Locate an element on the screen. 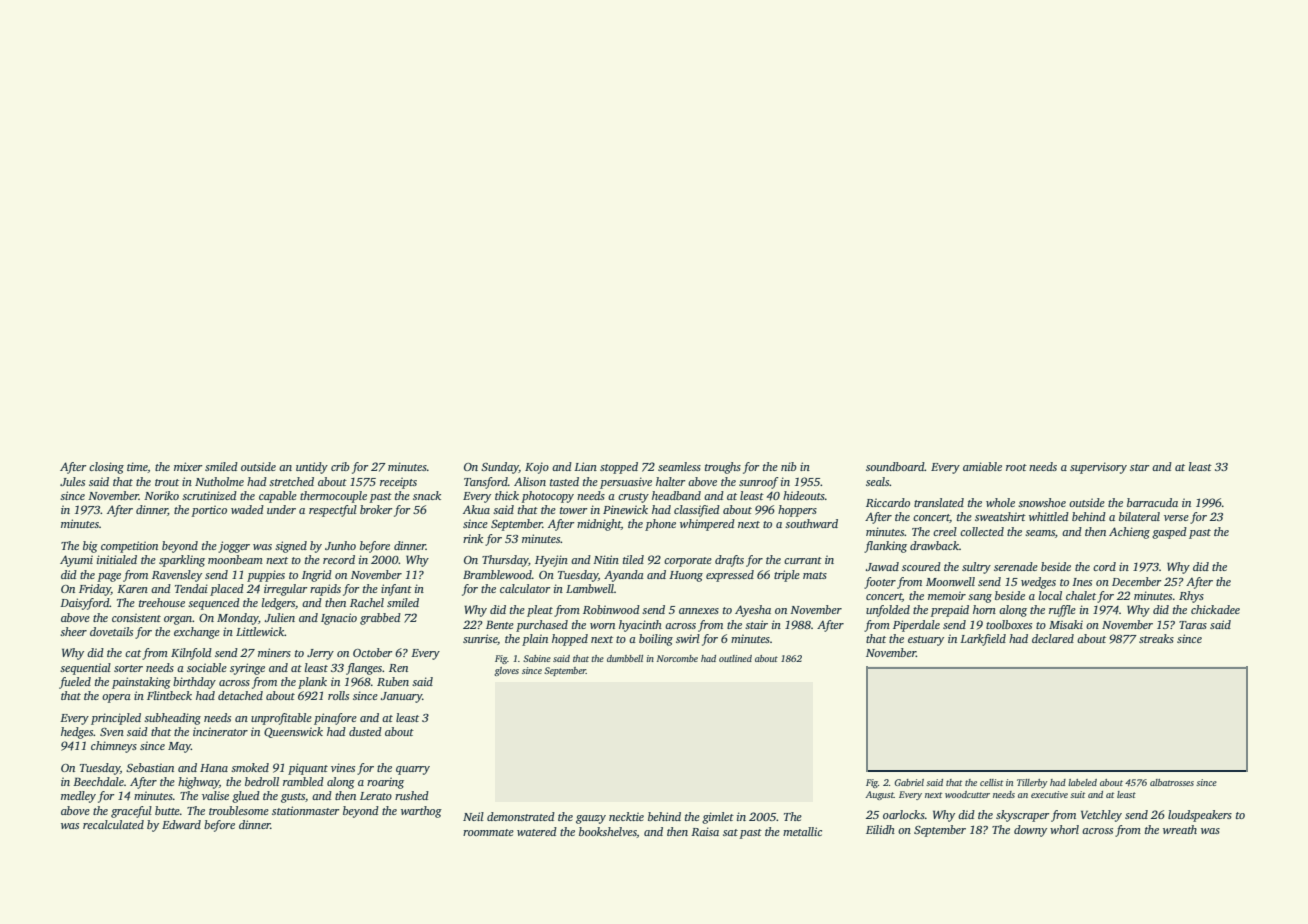 This screenshot has width=1308, height=924. wreath is located at coordinates (1180, 829).
